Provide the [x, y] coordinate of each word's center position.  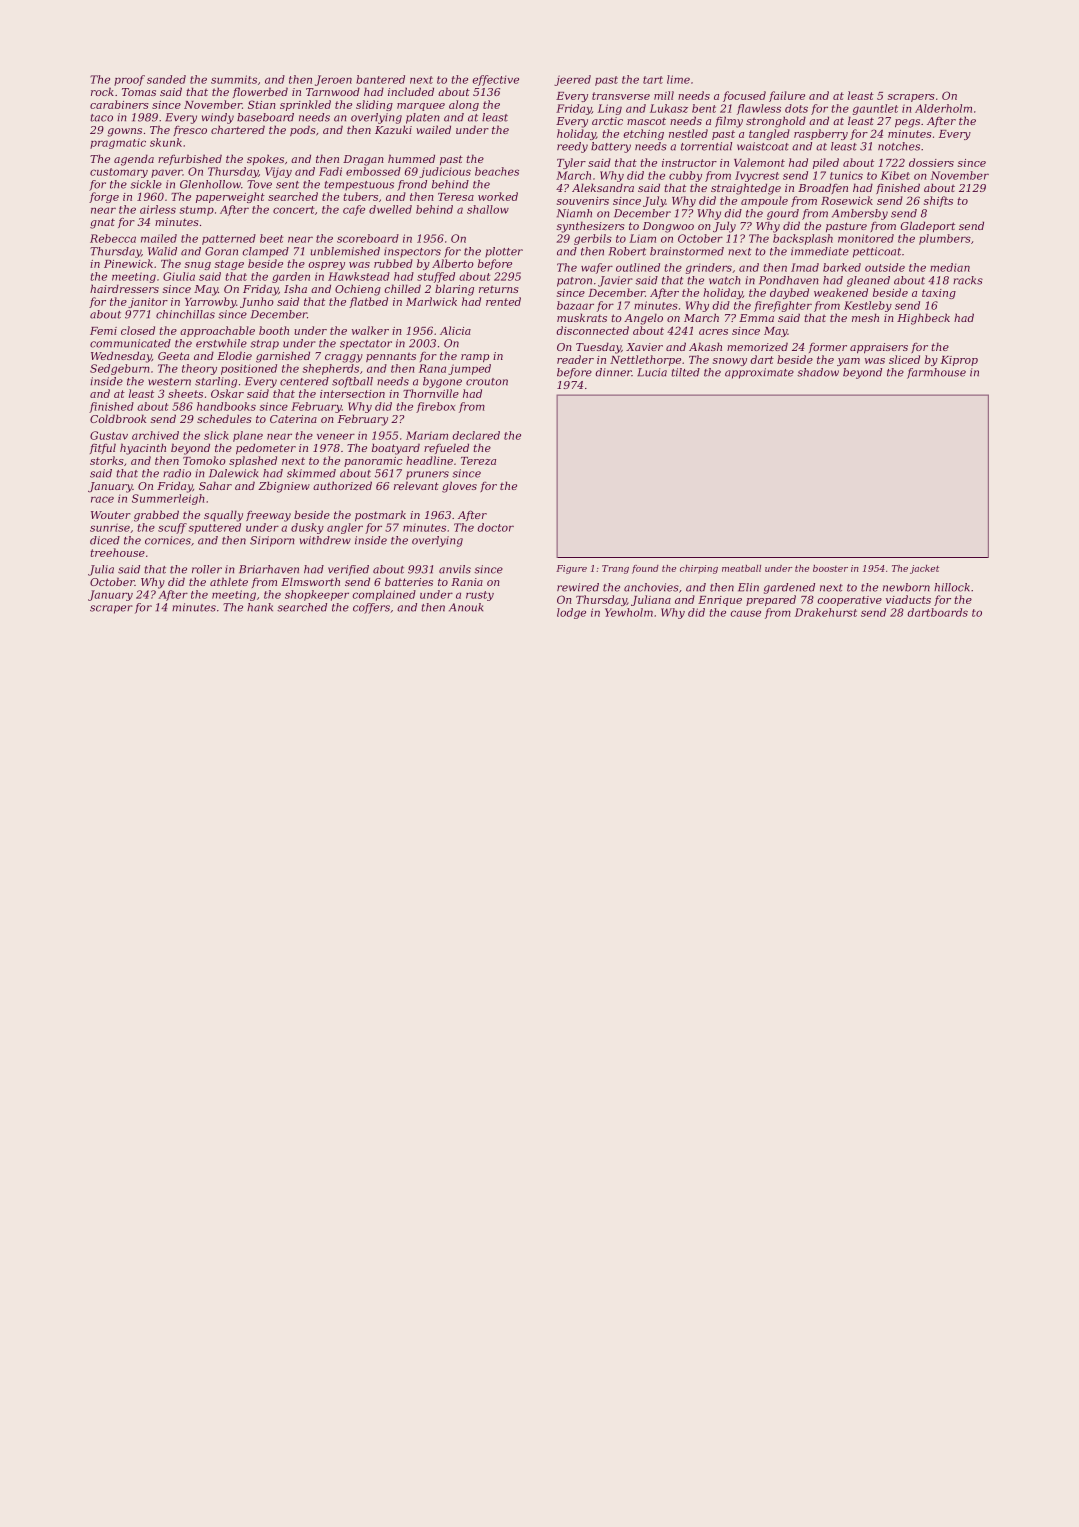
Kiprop [959, 361]
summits [234, 79]
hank [260, 607]
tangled [769, 134]
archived [155, 435]
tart [653, 80]
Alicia [455, 330]
